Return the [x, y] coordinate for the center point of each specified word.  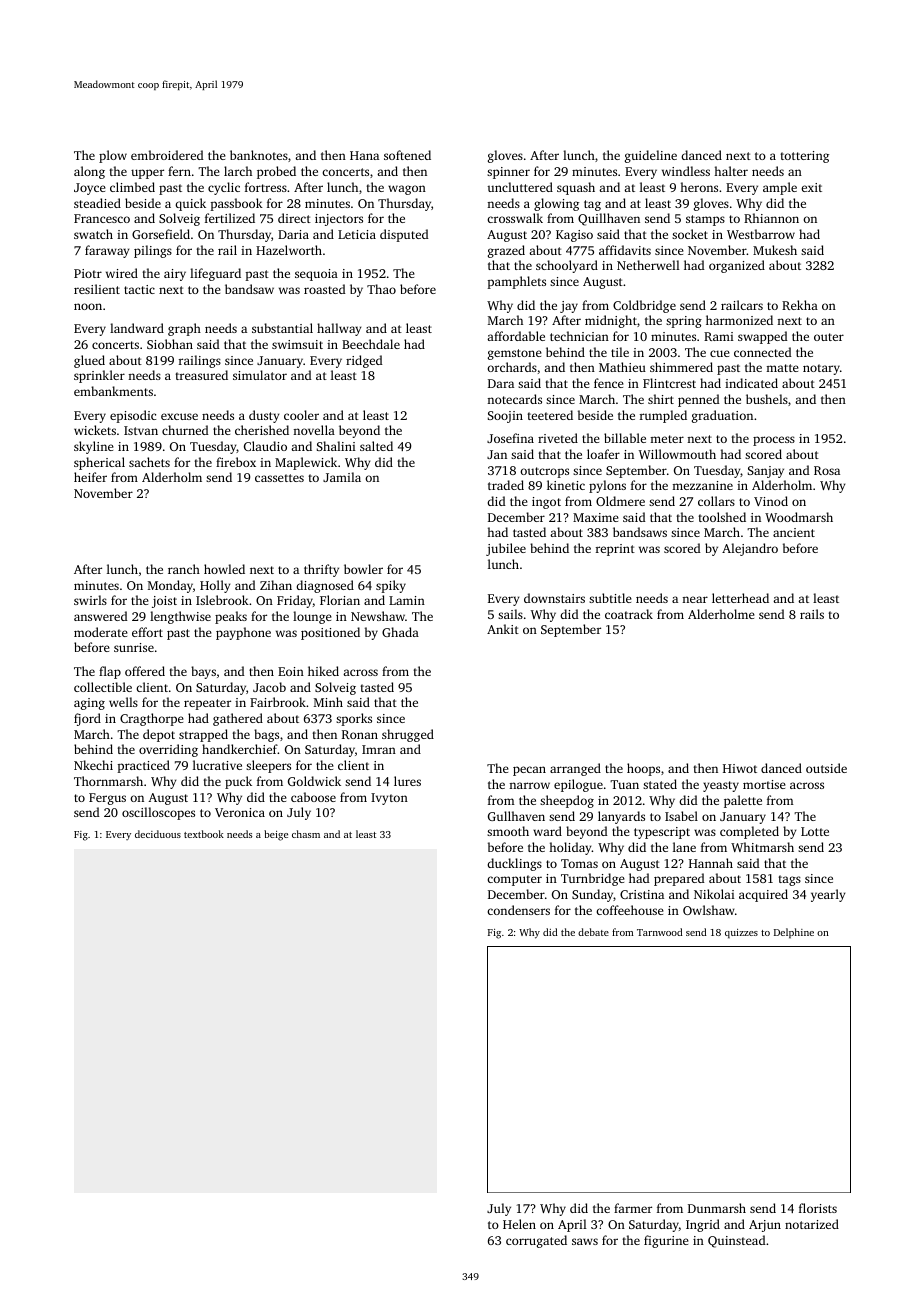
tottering [804, 157]
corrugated [536, 1241]
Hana [364, 155]
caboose [313, 797]
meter [667, 439]
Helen [519, 1224]
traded [506, 485]
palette [743, 801]
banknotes [259, 155]
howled [224, 569]
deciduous [158, 834]
